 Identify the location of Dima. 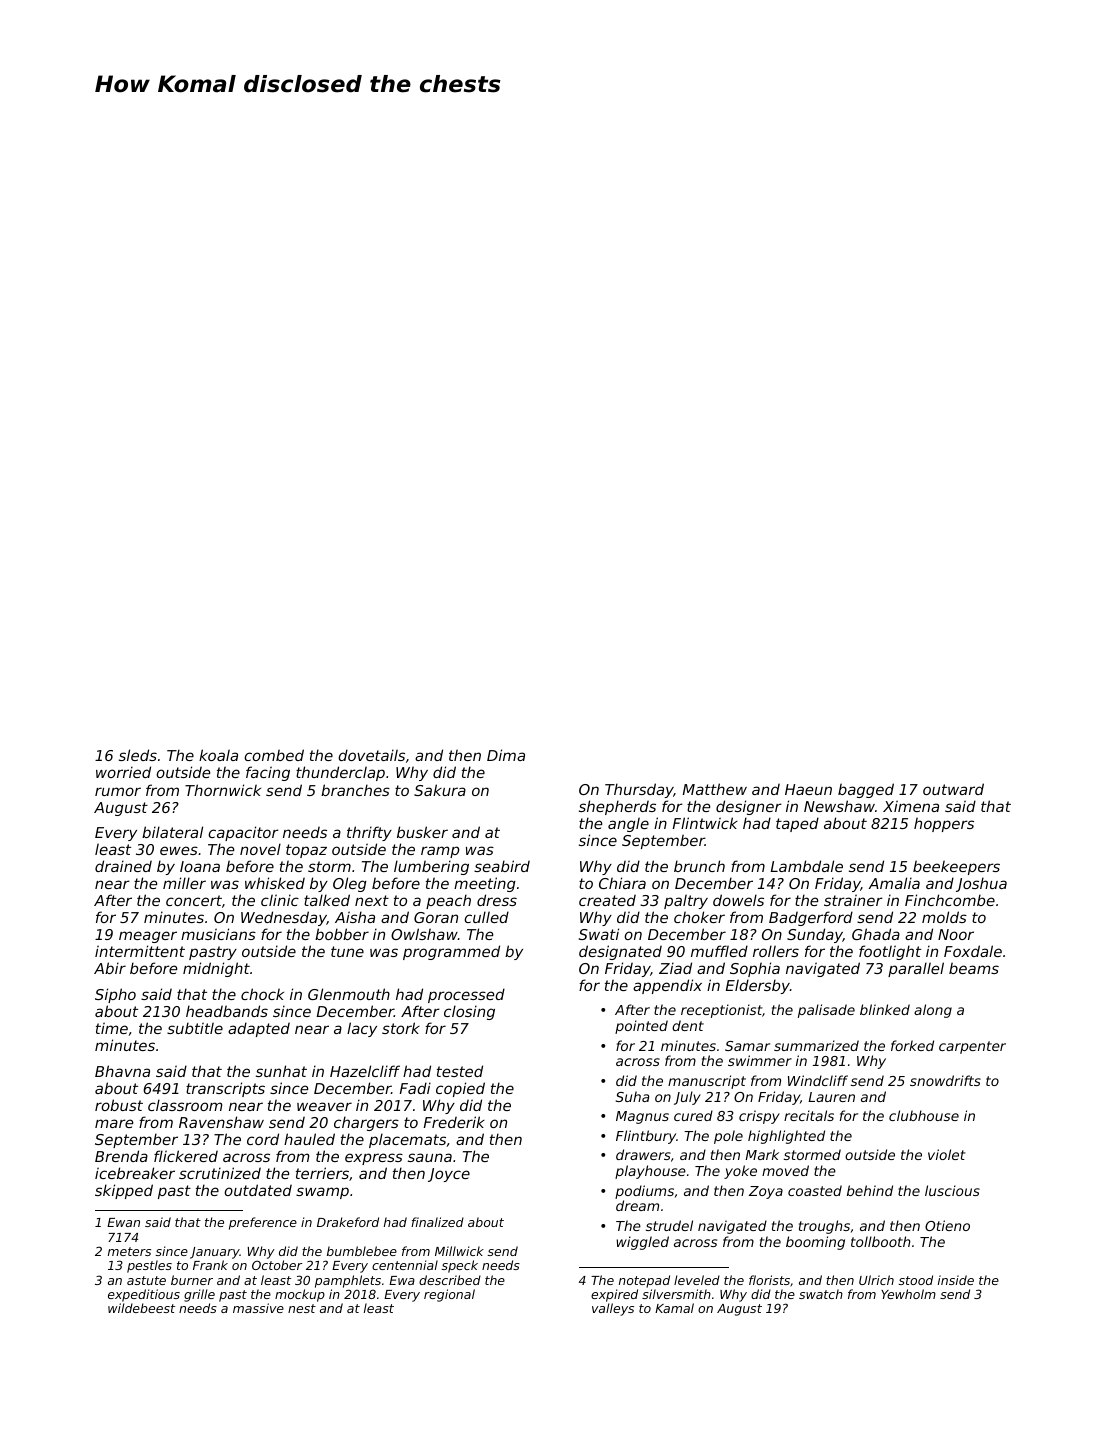
(506, 755).
